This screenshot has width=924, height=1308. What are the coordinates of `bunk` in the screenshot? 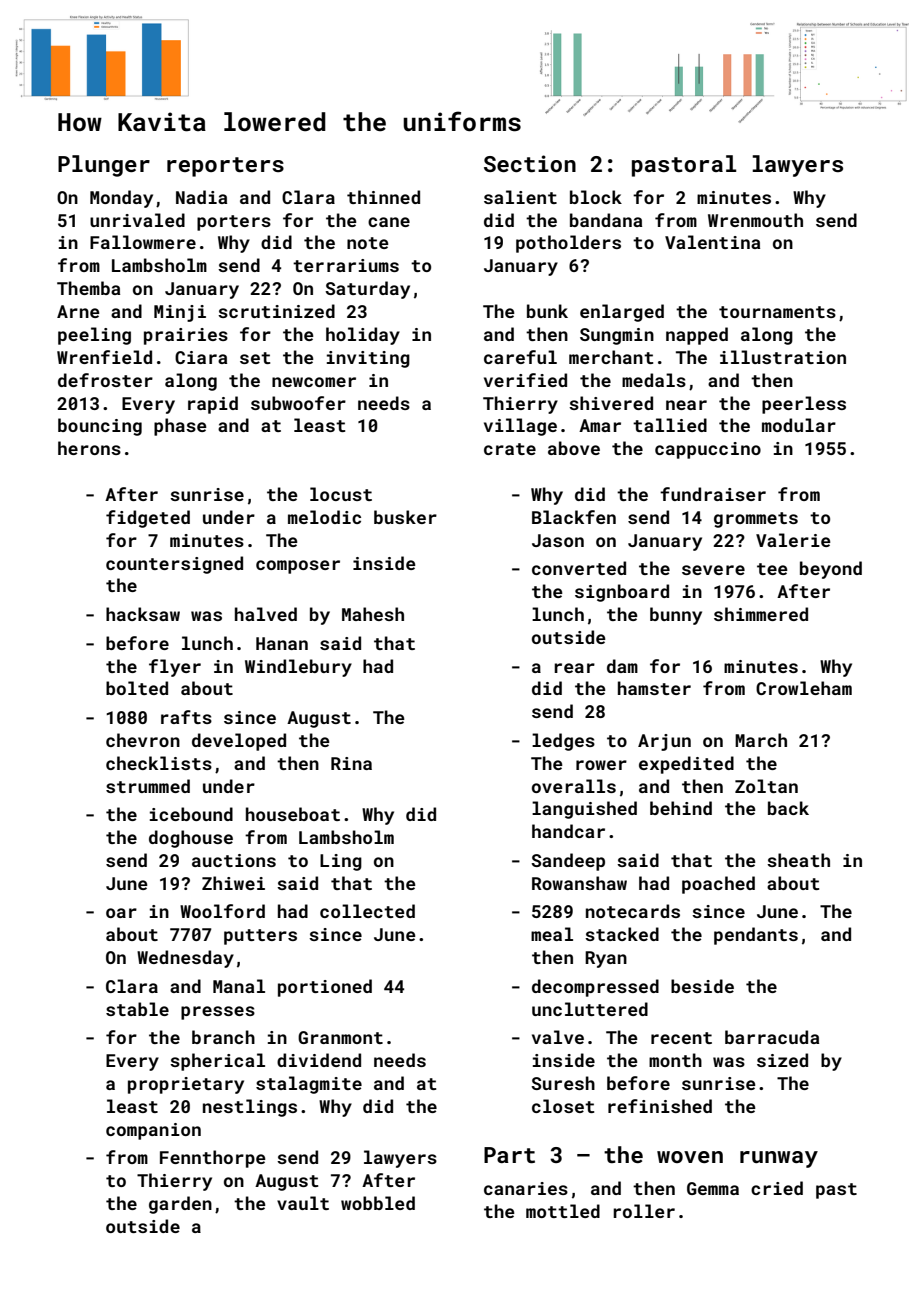 It's located at (547, 311).
